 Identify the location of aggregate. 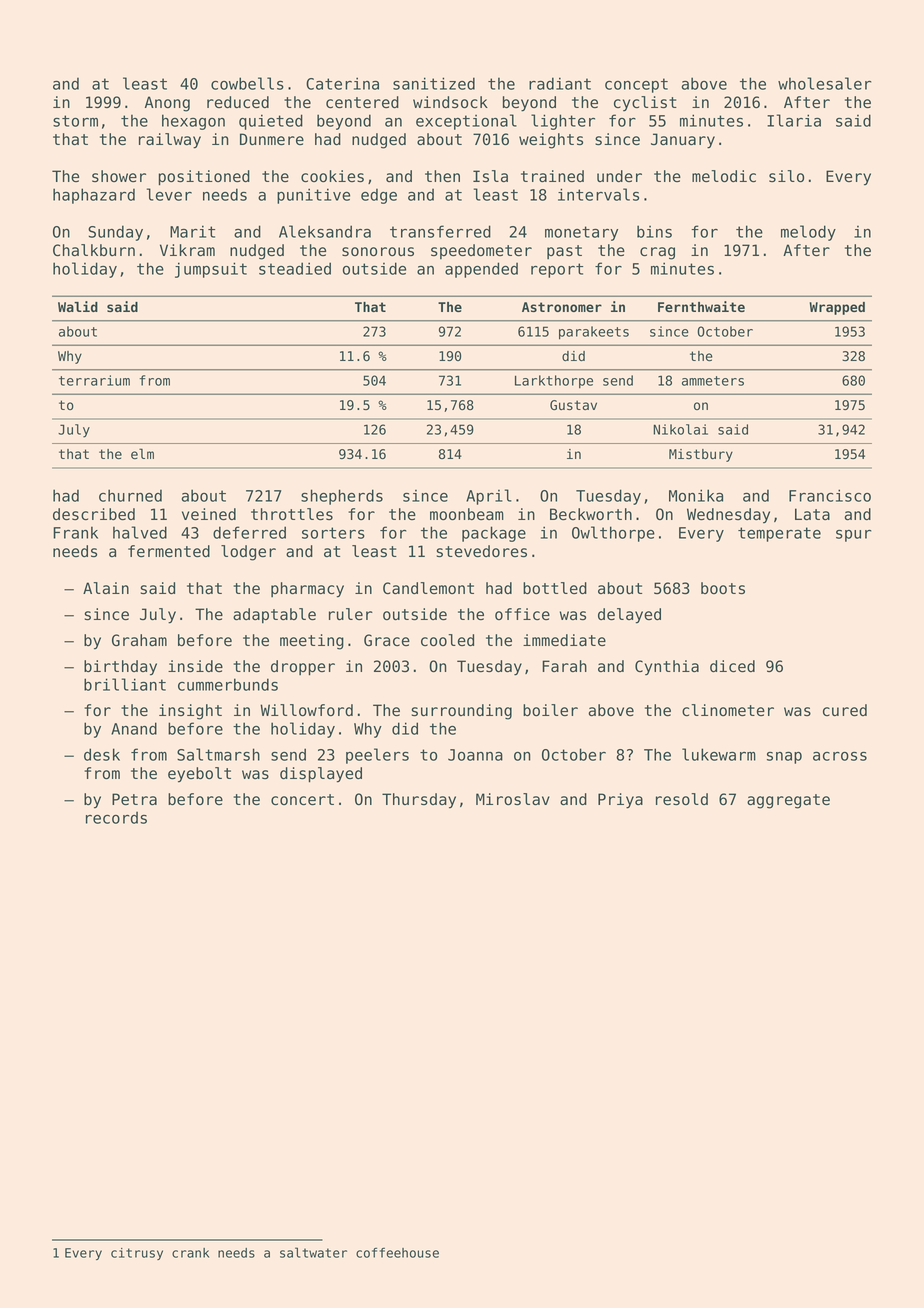
(788, 801).
